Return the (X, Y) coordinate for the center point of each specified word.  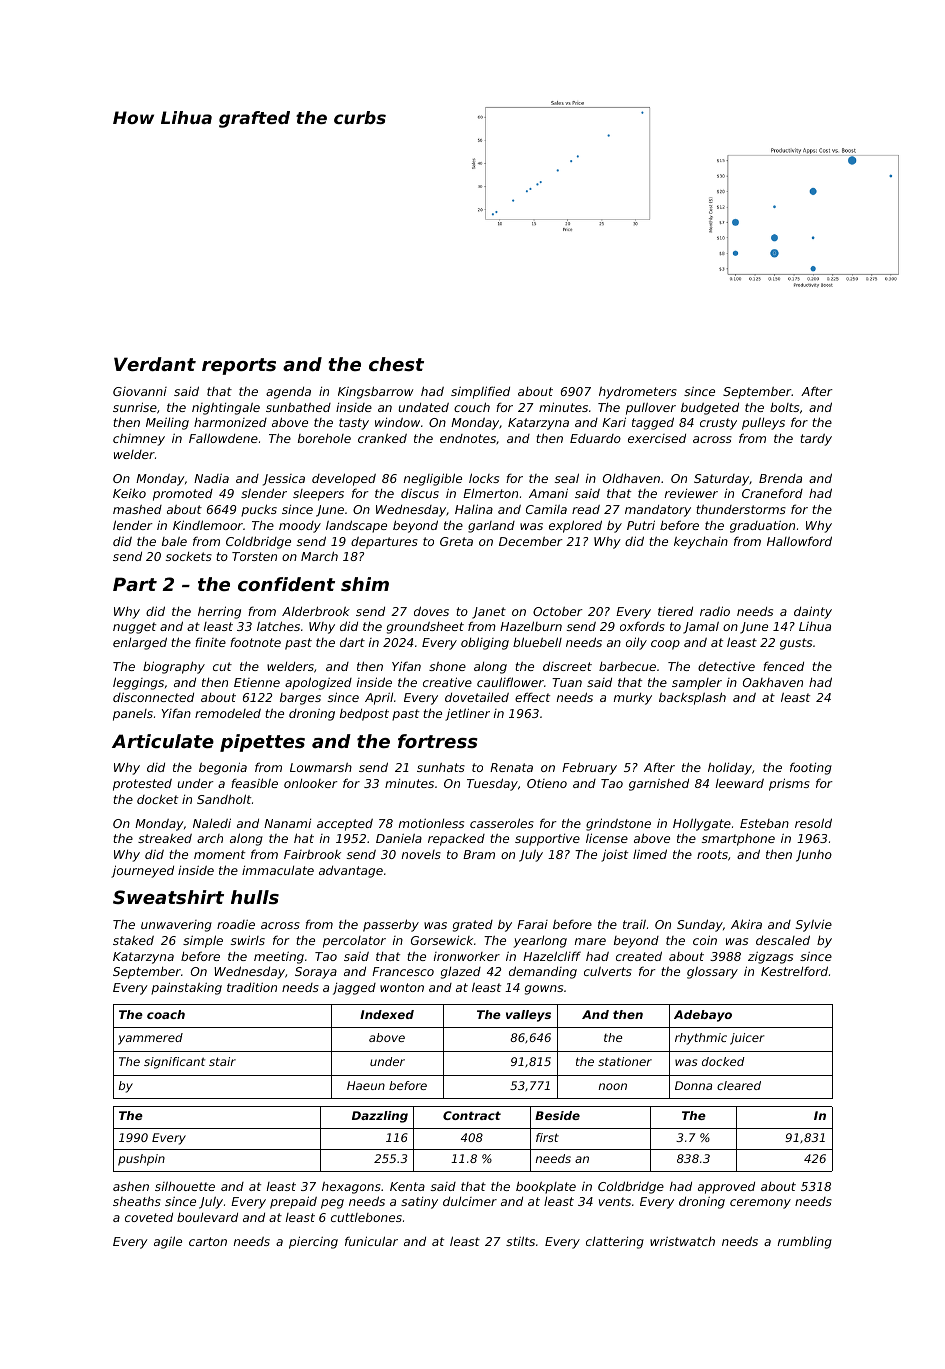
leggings (138, 683)
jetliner (467, 714)
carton (208, 1241)
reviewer (691, 493)
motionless (431, 823)
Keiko (129, 493)
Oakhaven (773, 682)
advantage (351, 872)
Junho (814, 855)
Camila (546, 509)
